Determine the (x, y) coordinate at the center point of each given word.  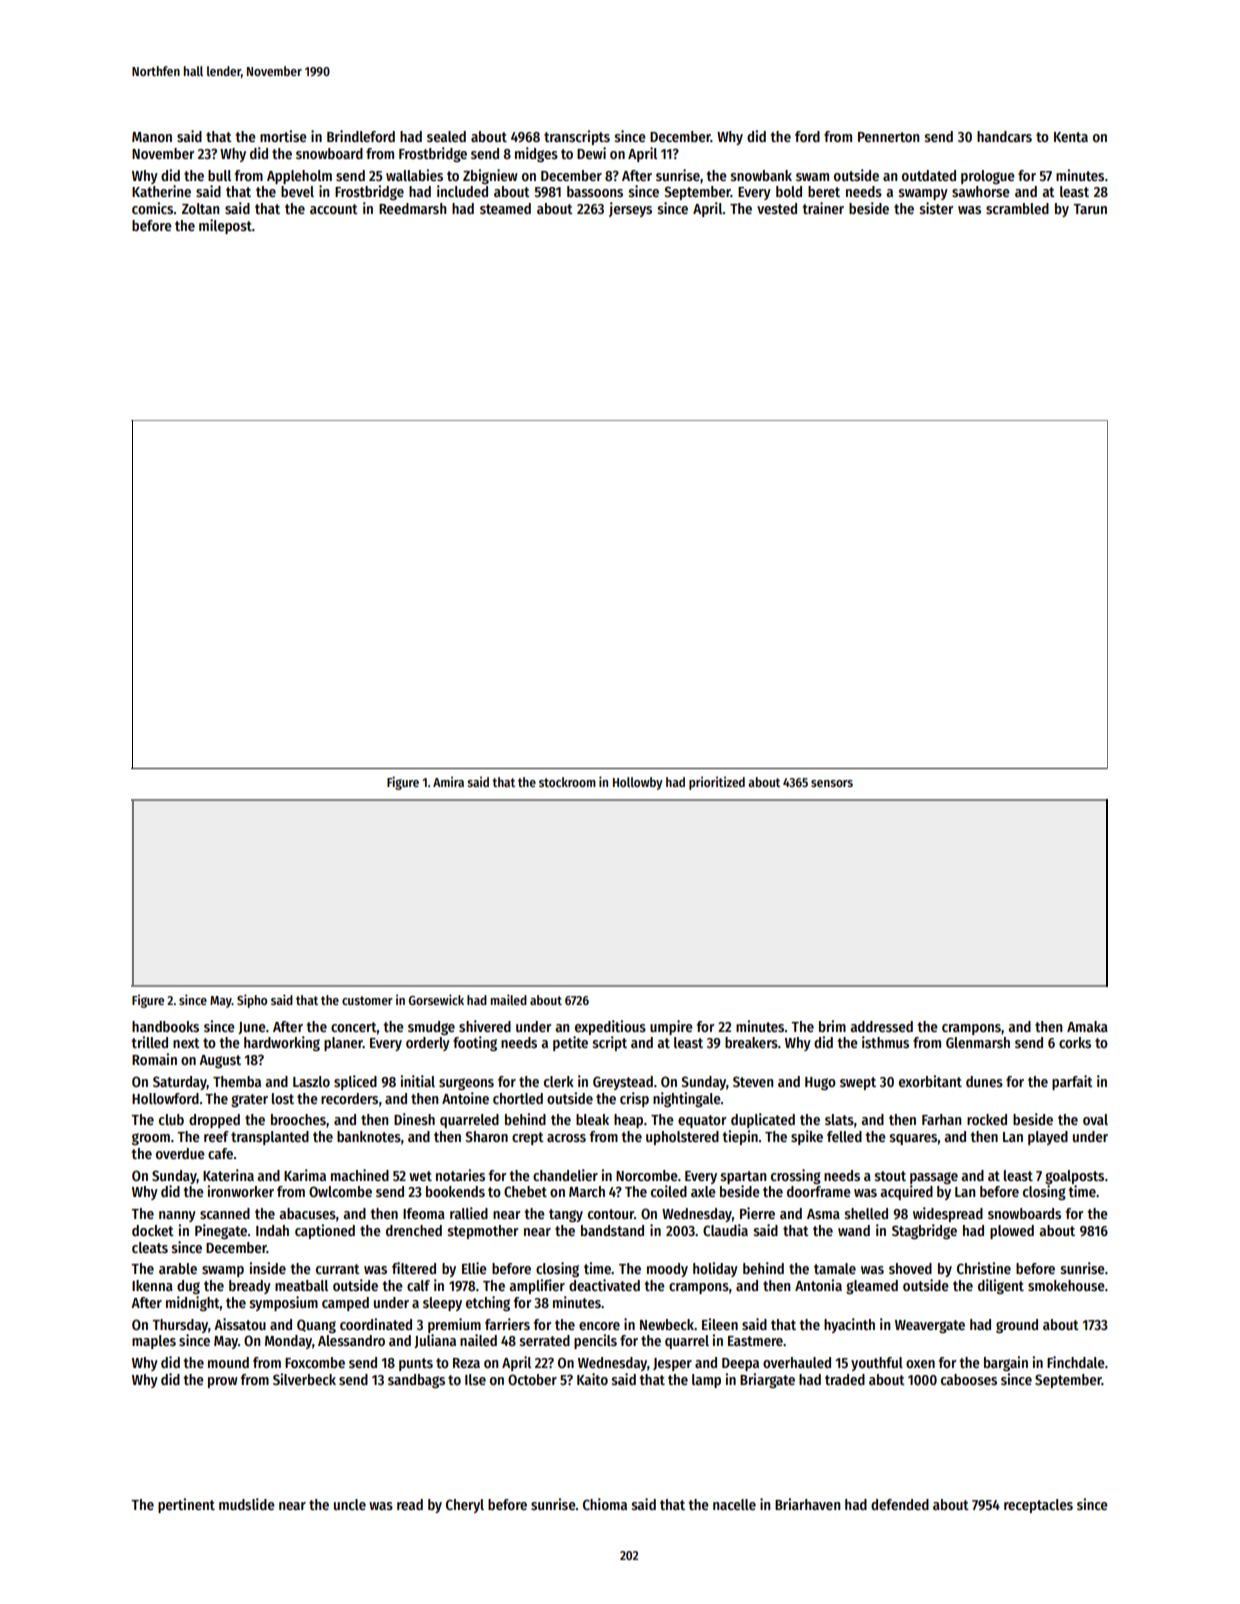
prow (223, 1382)
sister (937, 208)
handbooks (165, 1026)
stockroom (567, 782)
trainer (823, 208)
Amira (448, 782)
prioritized (717, 783)
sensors (832, 783)
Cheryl (465, 1506)
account (334, 209)
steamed (505, 208)
